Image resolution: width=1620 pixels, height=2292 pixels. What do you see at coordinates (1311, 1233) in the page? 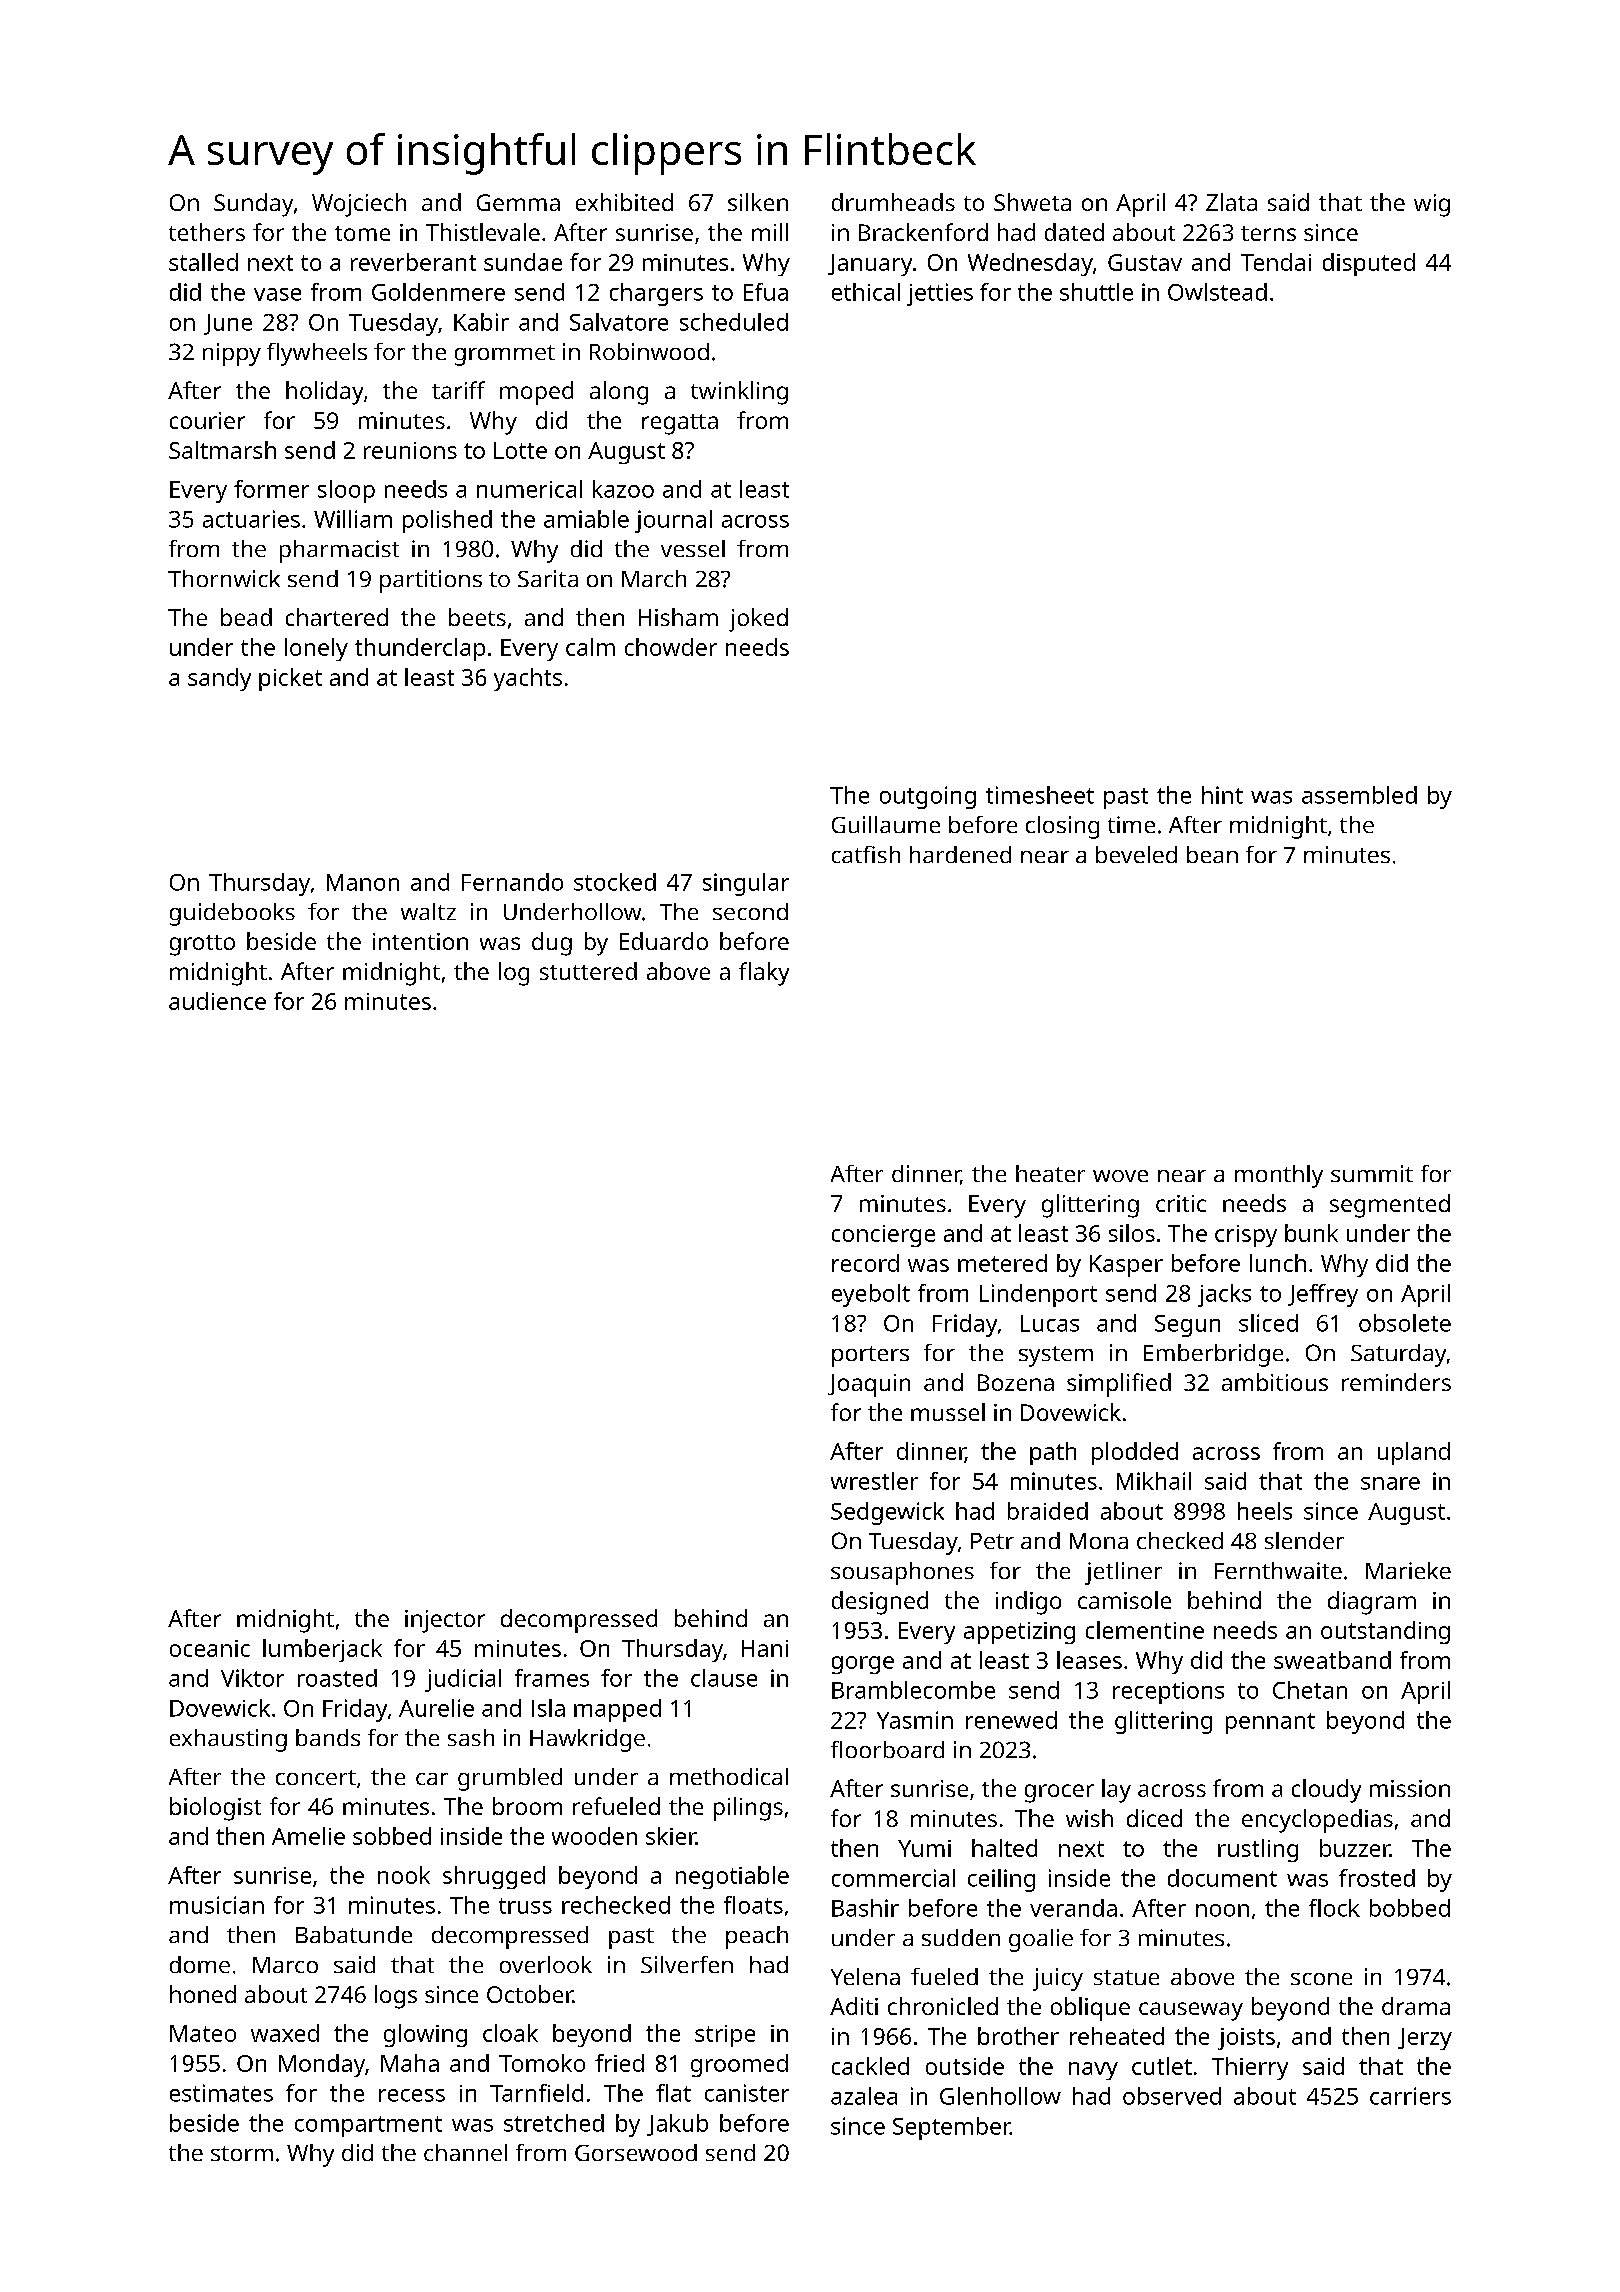
I see `bunk` at bounding box center [1311, 1233].
